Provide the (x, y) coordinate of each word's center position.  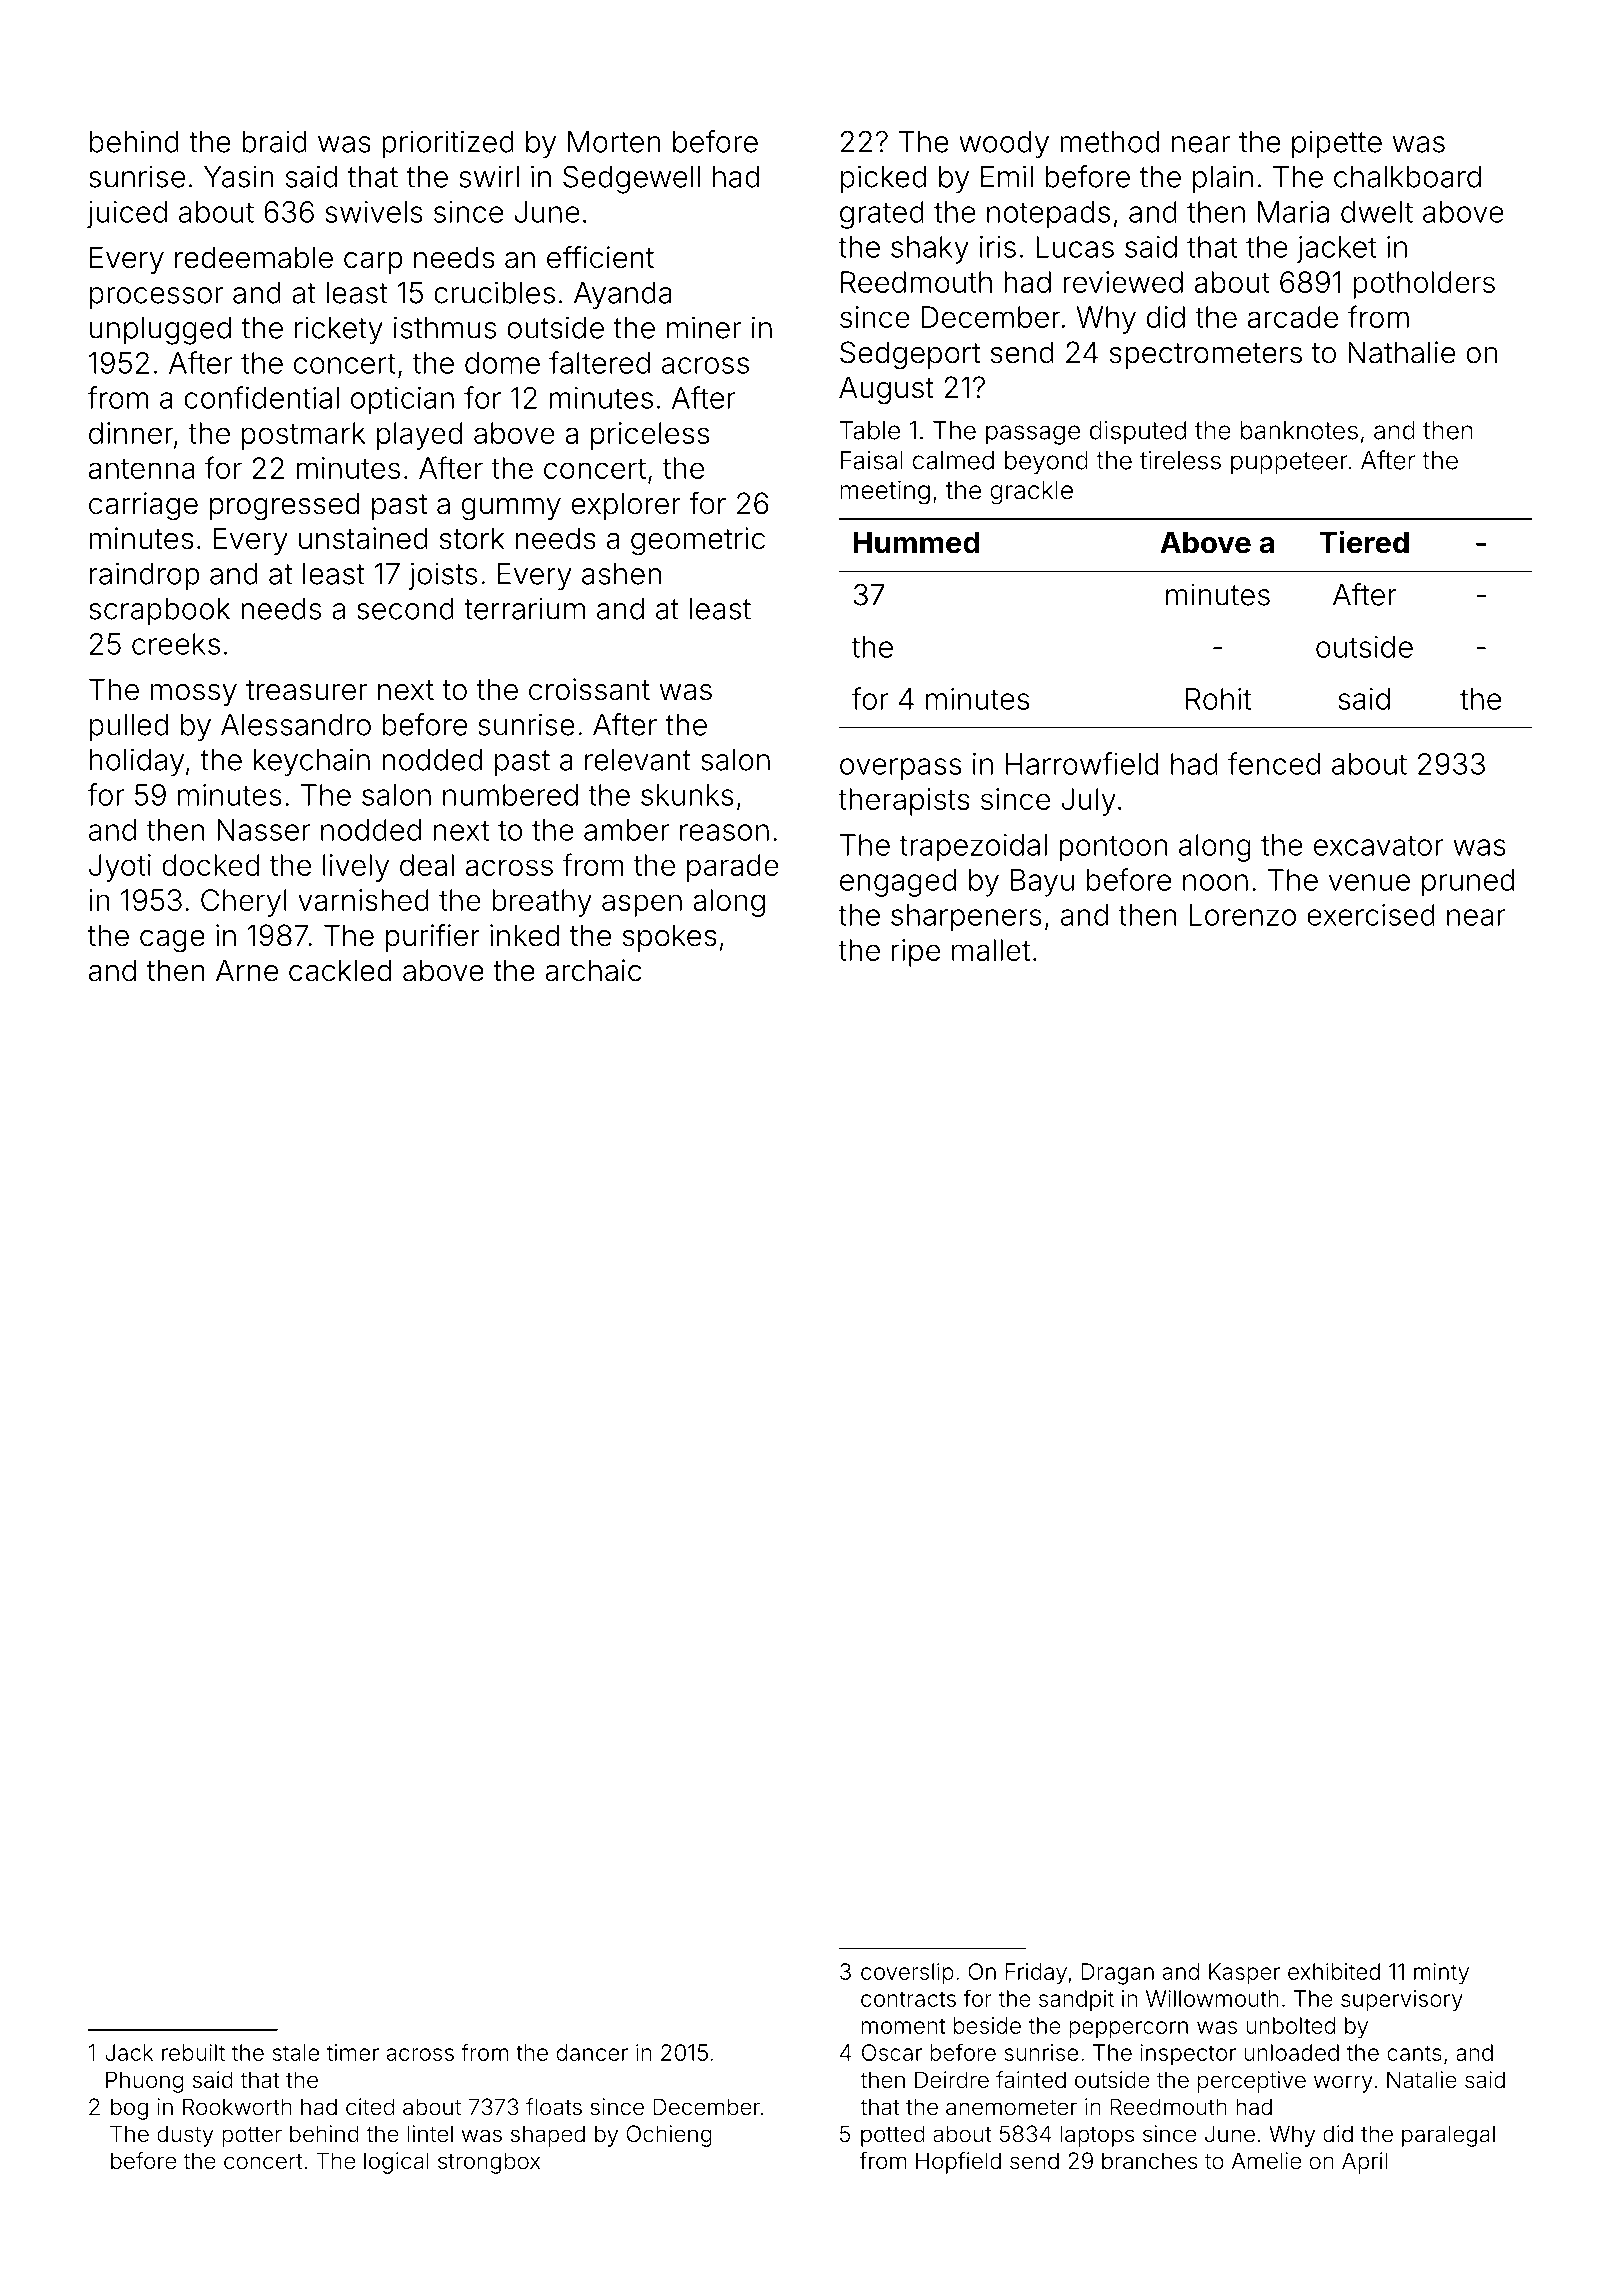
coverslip (907, 1974)
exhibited (1334, 1971)
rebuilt (193, 2052)
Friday (1036, 1974)
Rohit (1218, 699)
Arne (247, 970)
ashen (621, 574)
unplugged (160, 331)
